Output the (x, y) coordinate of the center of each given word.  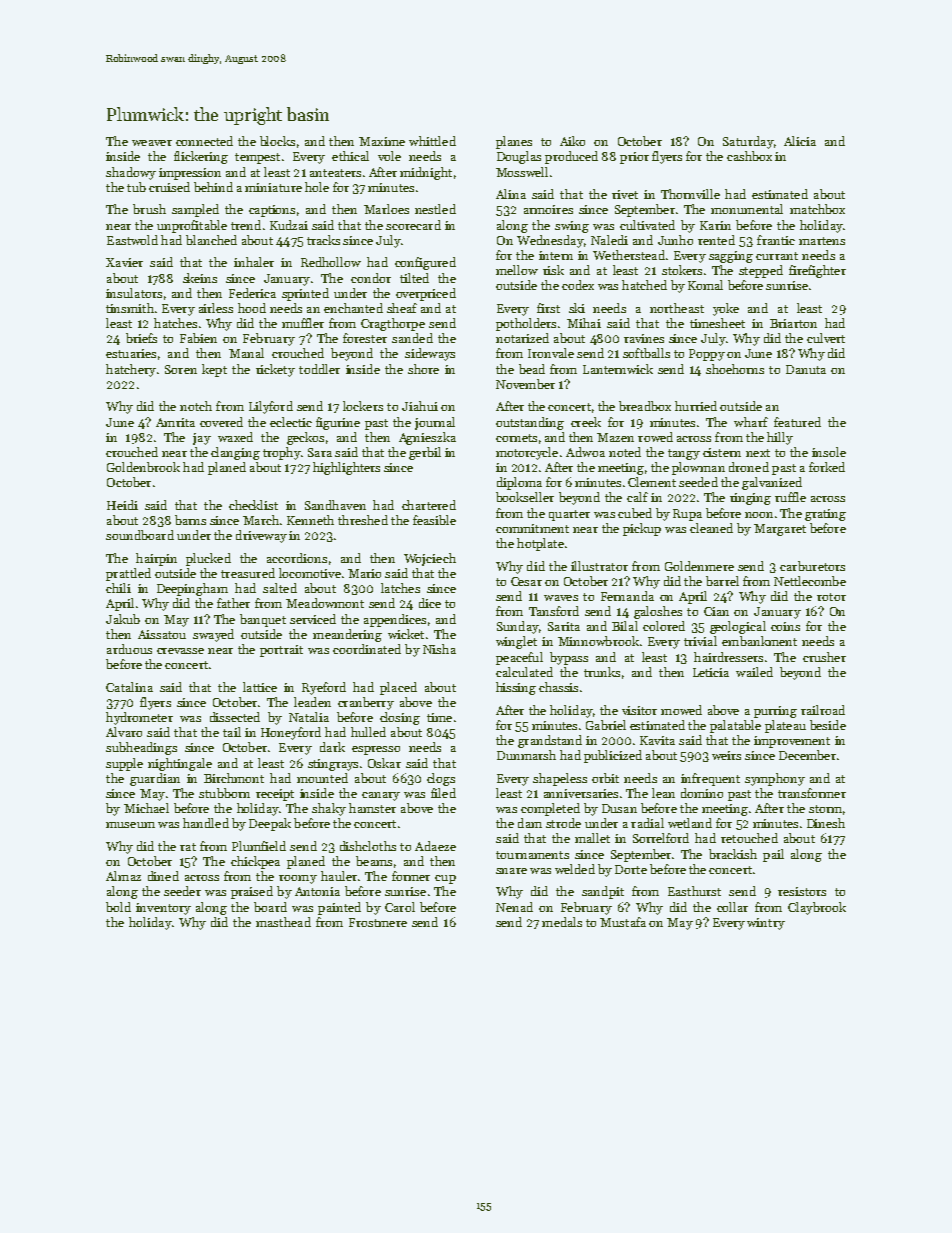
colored (664, 626)
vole (389, 156)
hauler (339, 876)
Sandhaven (335, 505)
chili (118, 588)
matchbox (817, 209)
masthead (283, 922)
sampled (195, 210)
